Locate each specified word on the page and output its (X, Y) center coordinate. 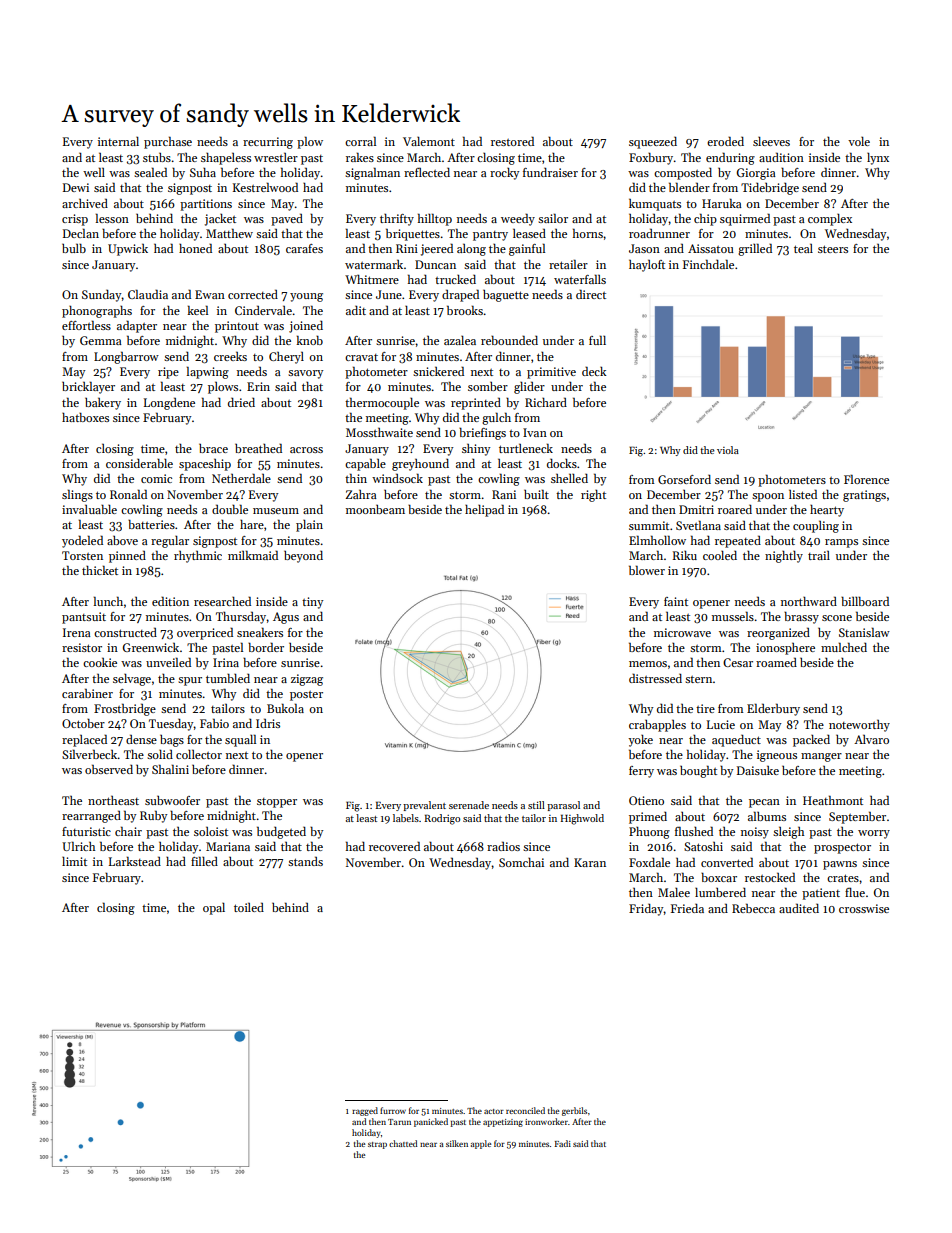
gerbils (574, 1111)
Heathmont (833, 800)
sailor (553, 218)
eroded (725, 141)
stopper (277, 803)
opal (214, 909)
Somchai (521, 862)
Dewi (76, 187)
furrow (393, 1110)
